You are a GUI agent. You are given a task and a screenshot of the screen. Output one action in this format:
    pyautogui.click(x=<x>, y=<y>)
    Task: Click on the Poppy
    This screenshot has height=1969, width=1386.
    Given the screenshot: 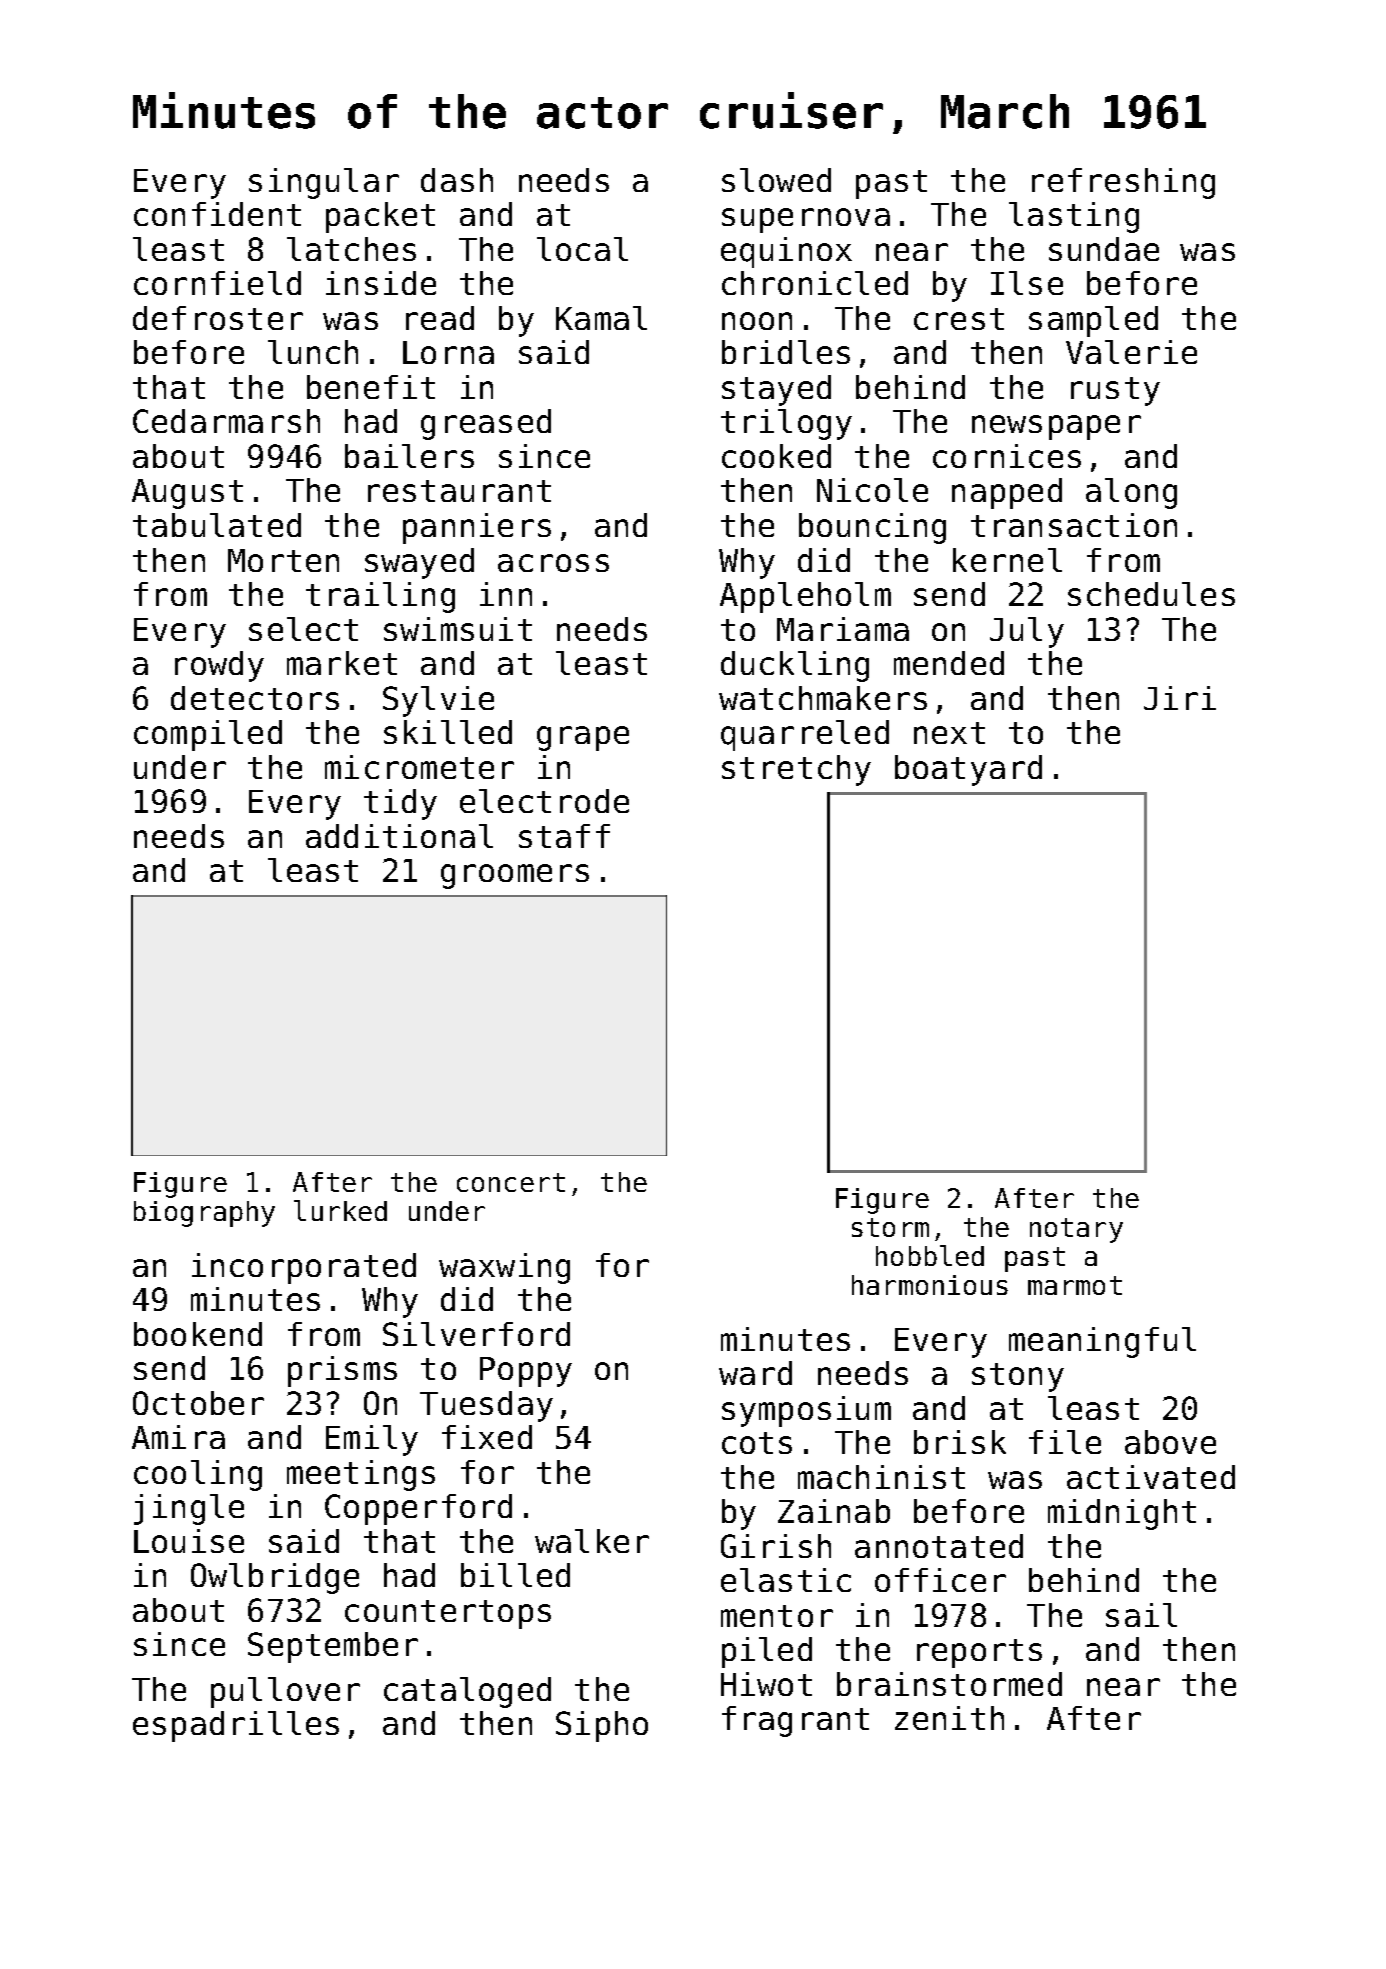 What is the action you would take?
    pyautogui.click(x=526, y=1372)
